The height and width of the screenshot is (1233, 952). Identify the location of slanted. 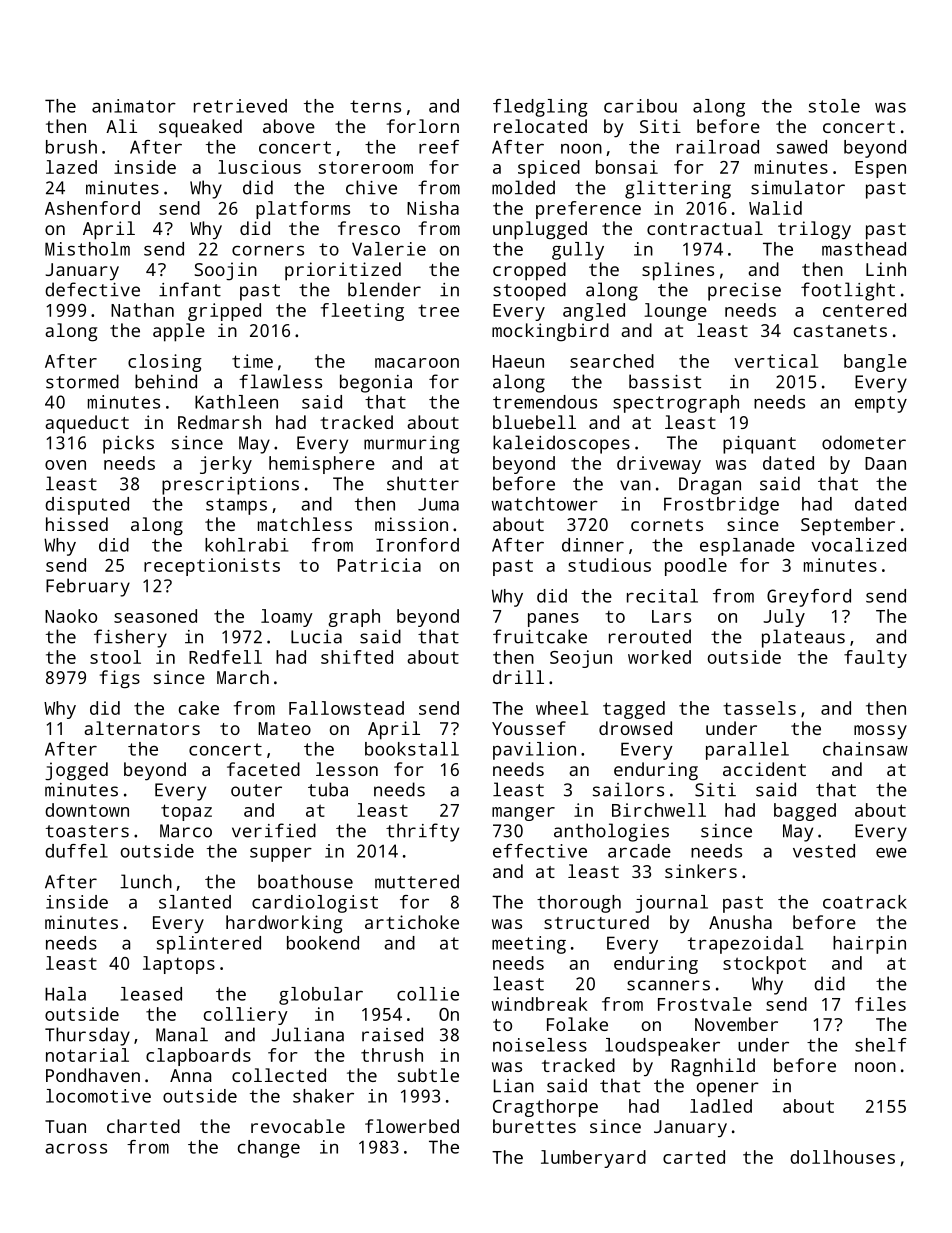
(195, 902).
